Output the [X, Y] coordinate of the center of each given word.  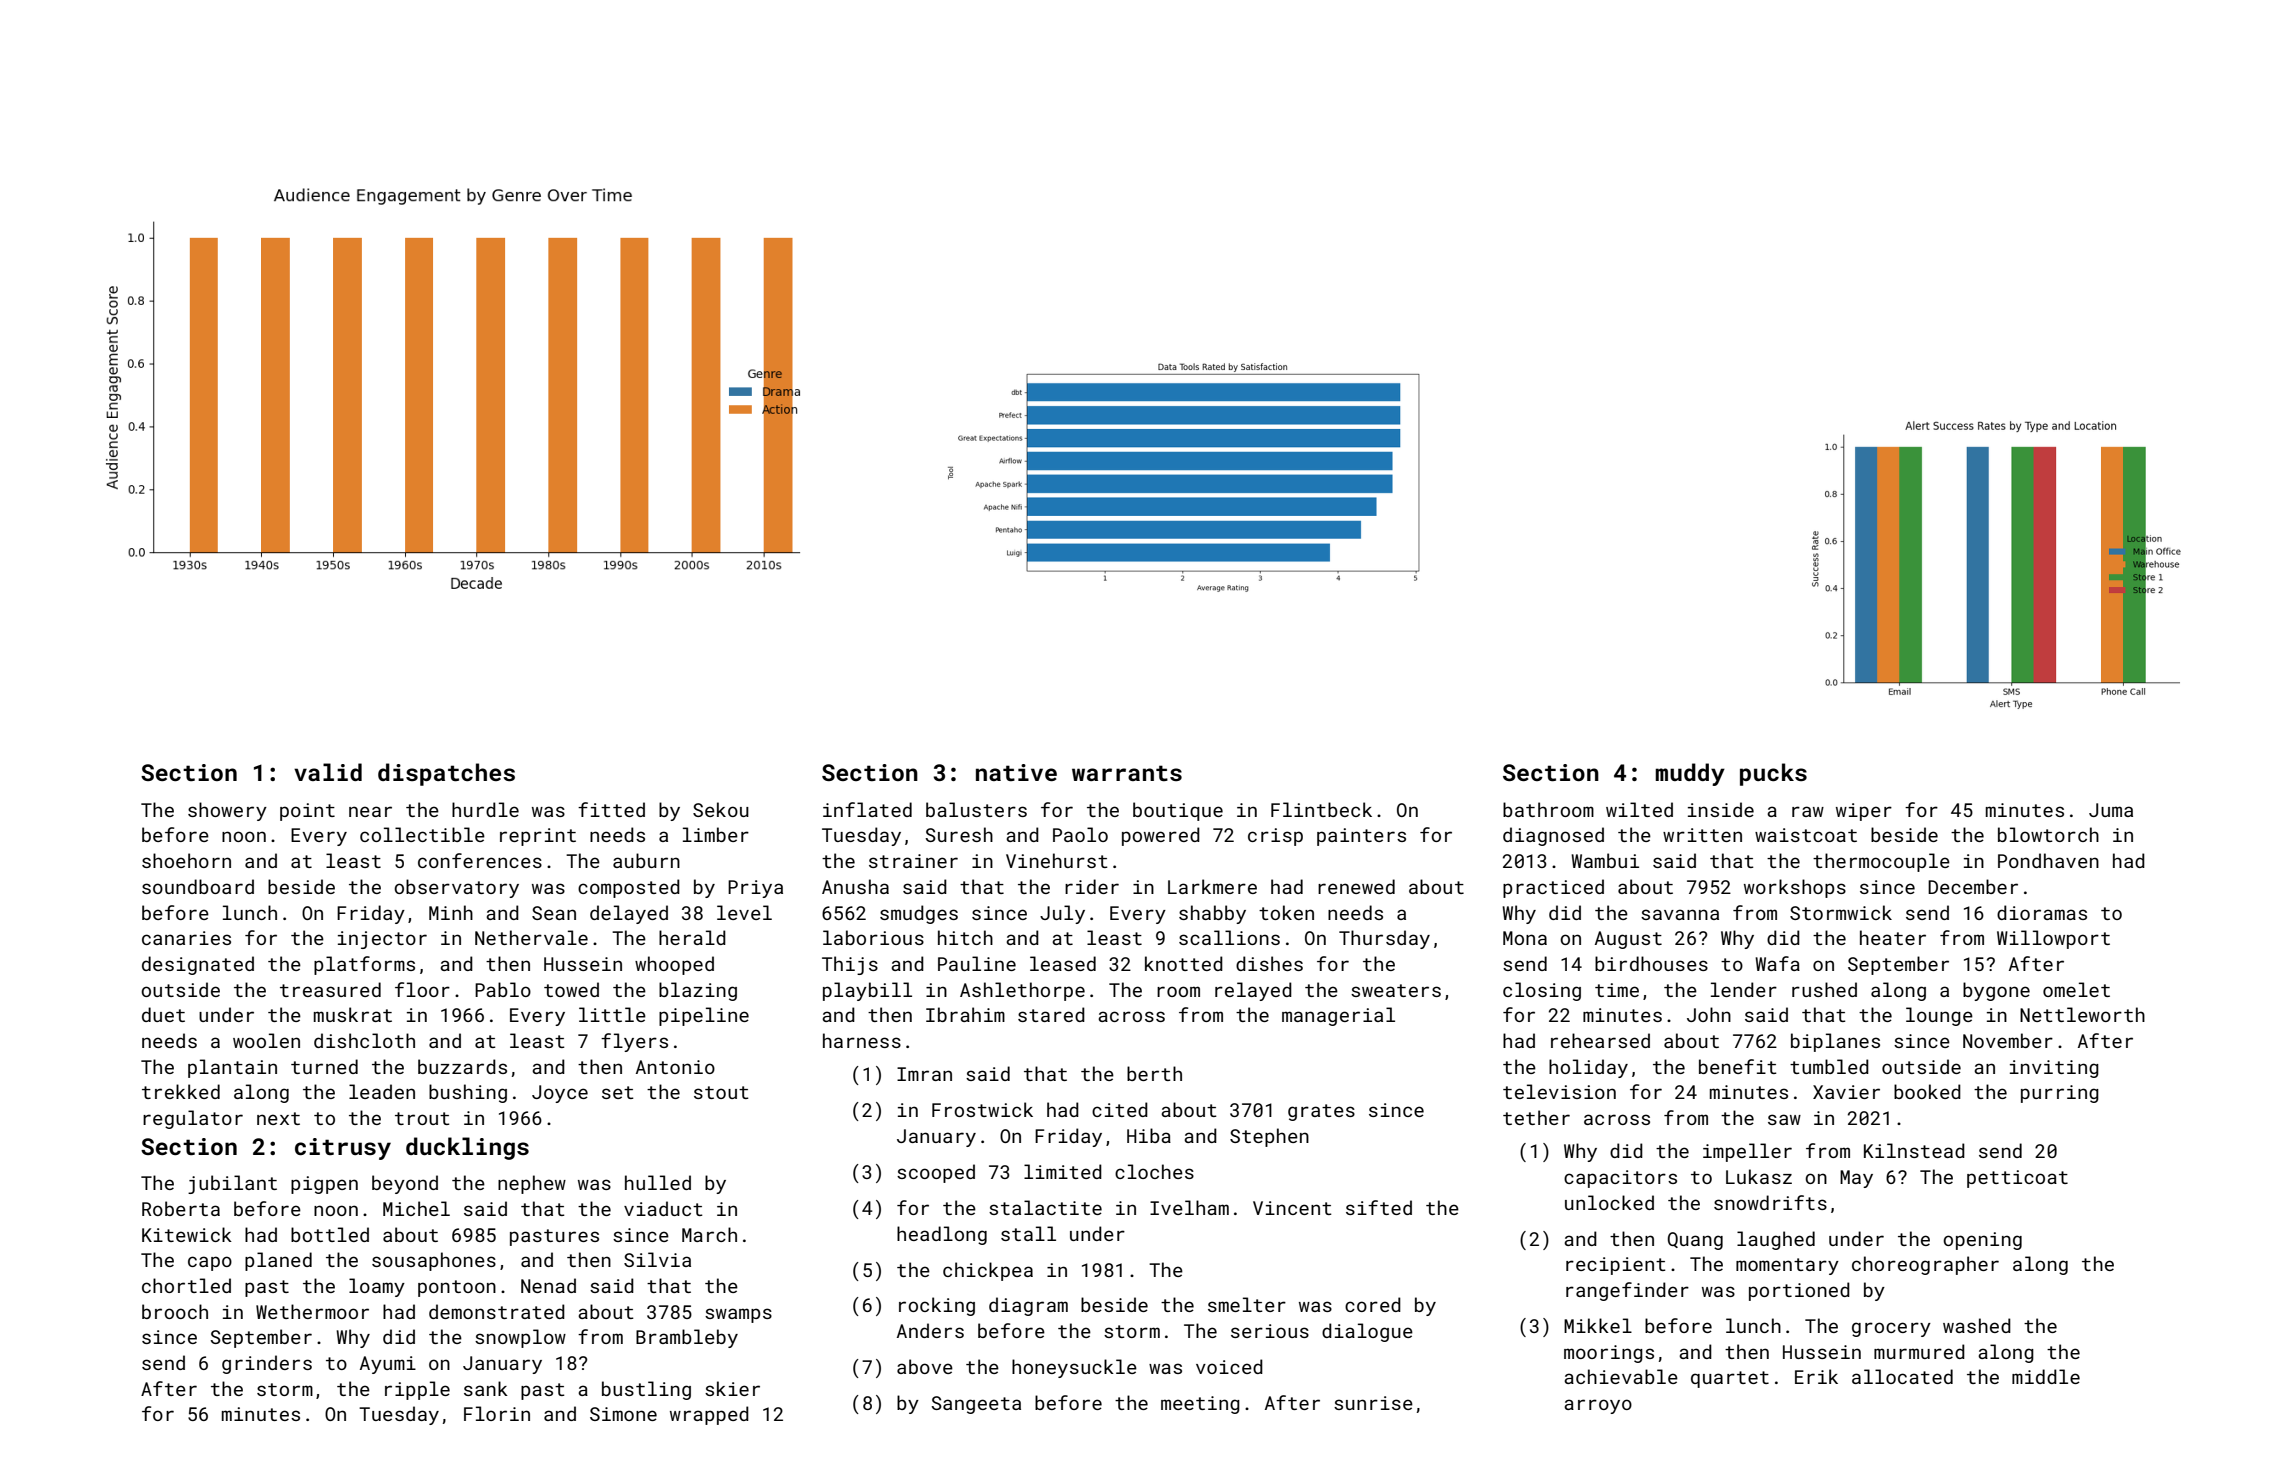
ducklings [467, 1148]
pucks [1773, 774]
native [1016, 772]
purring [2060, 1094]
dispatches [446, 774]
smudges [919, 914]
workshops [1795, 888]
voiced [1229, 1366]
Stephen [1269, 1137]
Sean [554, 913]
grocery [1891, 1329]
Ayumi [388, 1365]
